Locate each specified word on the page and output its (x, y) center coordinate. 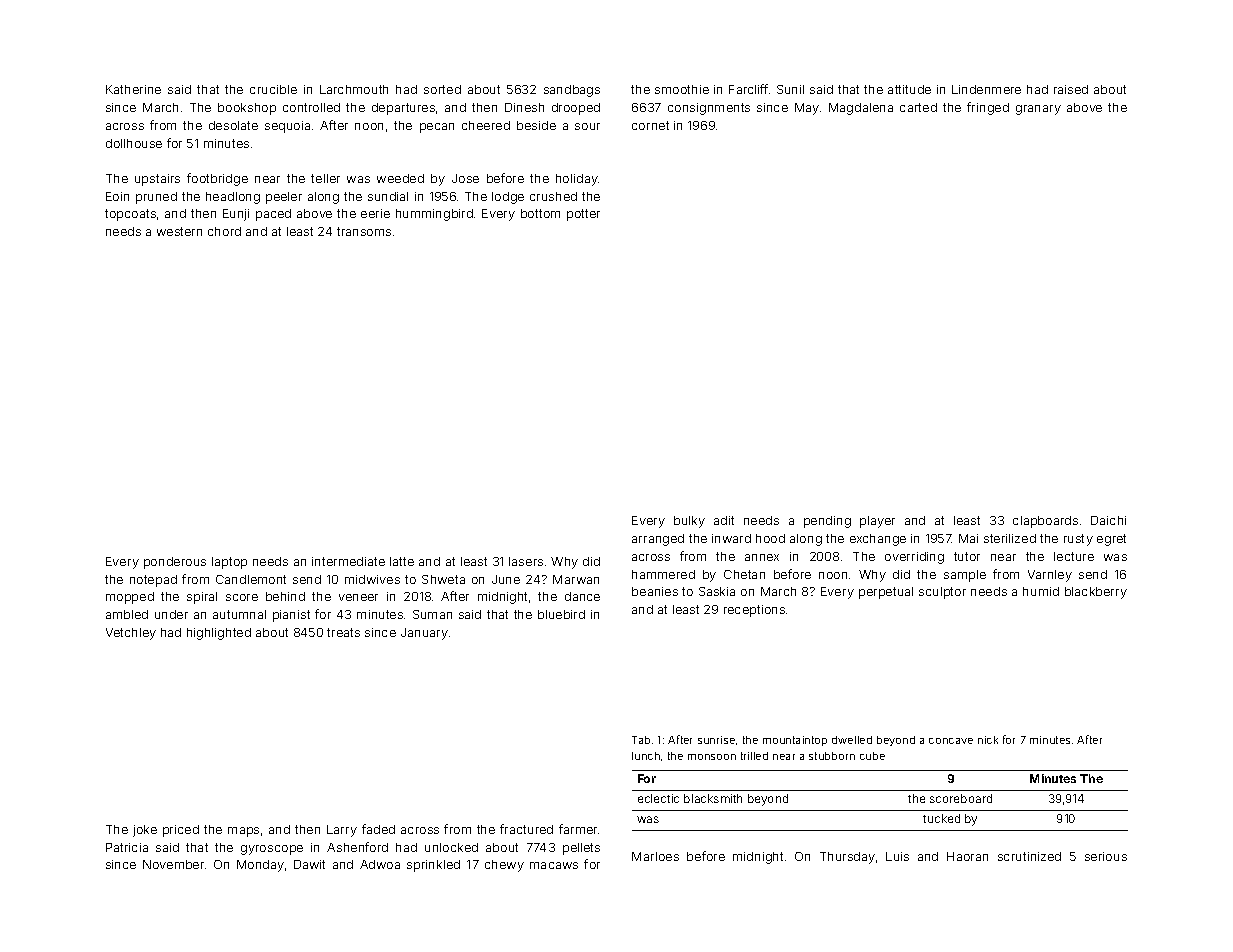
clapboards (1045, 522)
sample (965, 576)
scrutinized (1029, 856)
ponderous (175, 563)
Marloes (655, 856)
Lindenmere (986, 89)
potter (583, 215)
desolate (233, 125)
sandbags (572, 91)
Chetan (744, 574)
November (173, 864)
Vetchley (131, 634)
